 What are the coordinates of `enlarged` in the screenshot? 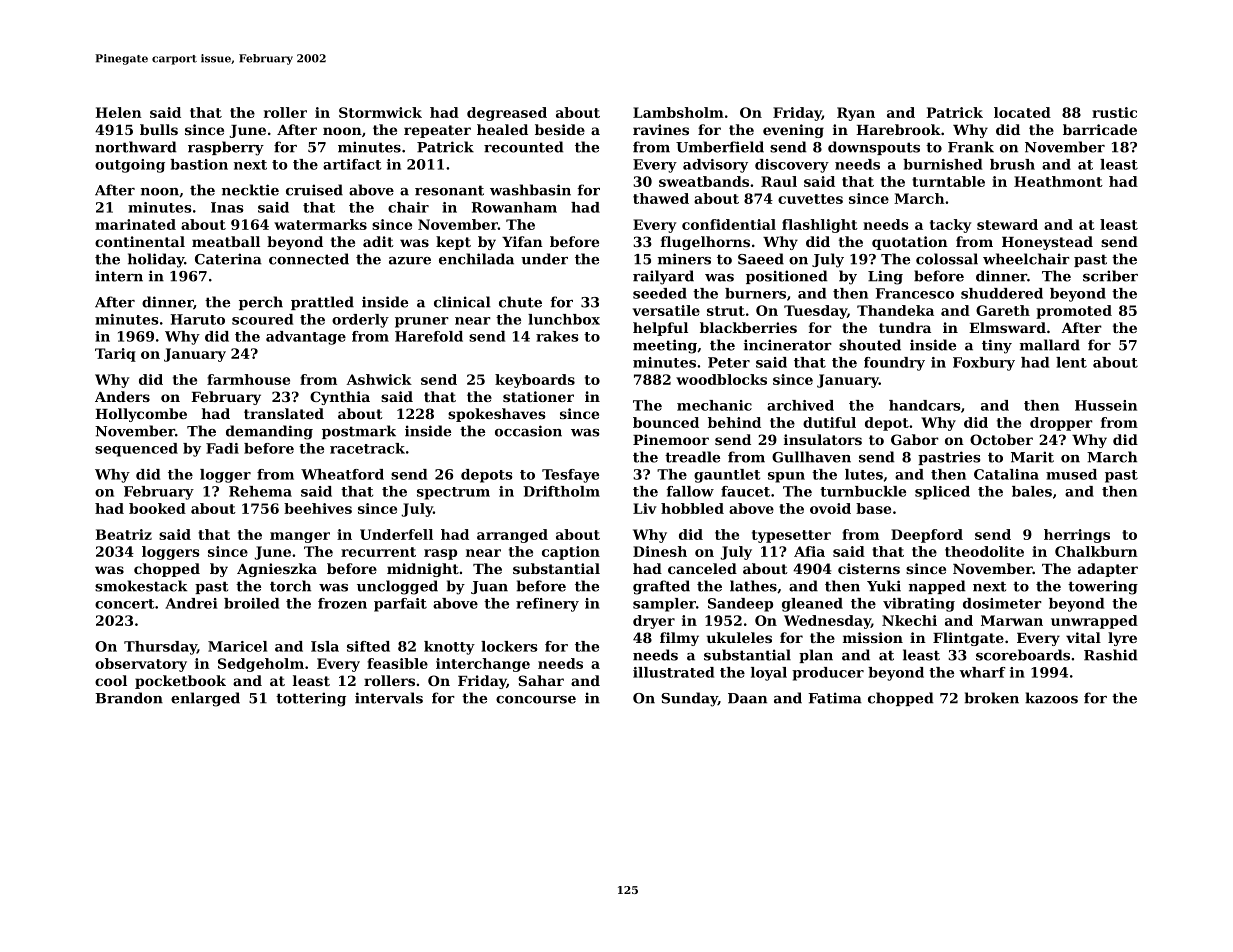 It's located at (205, 699).
